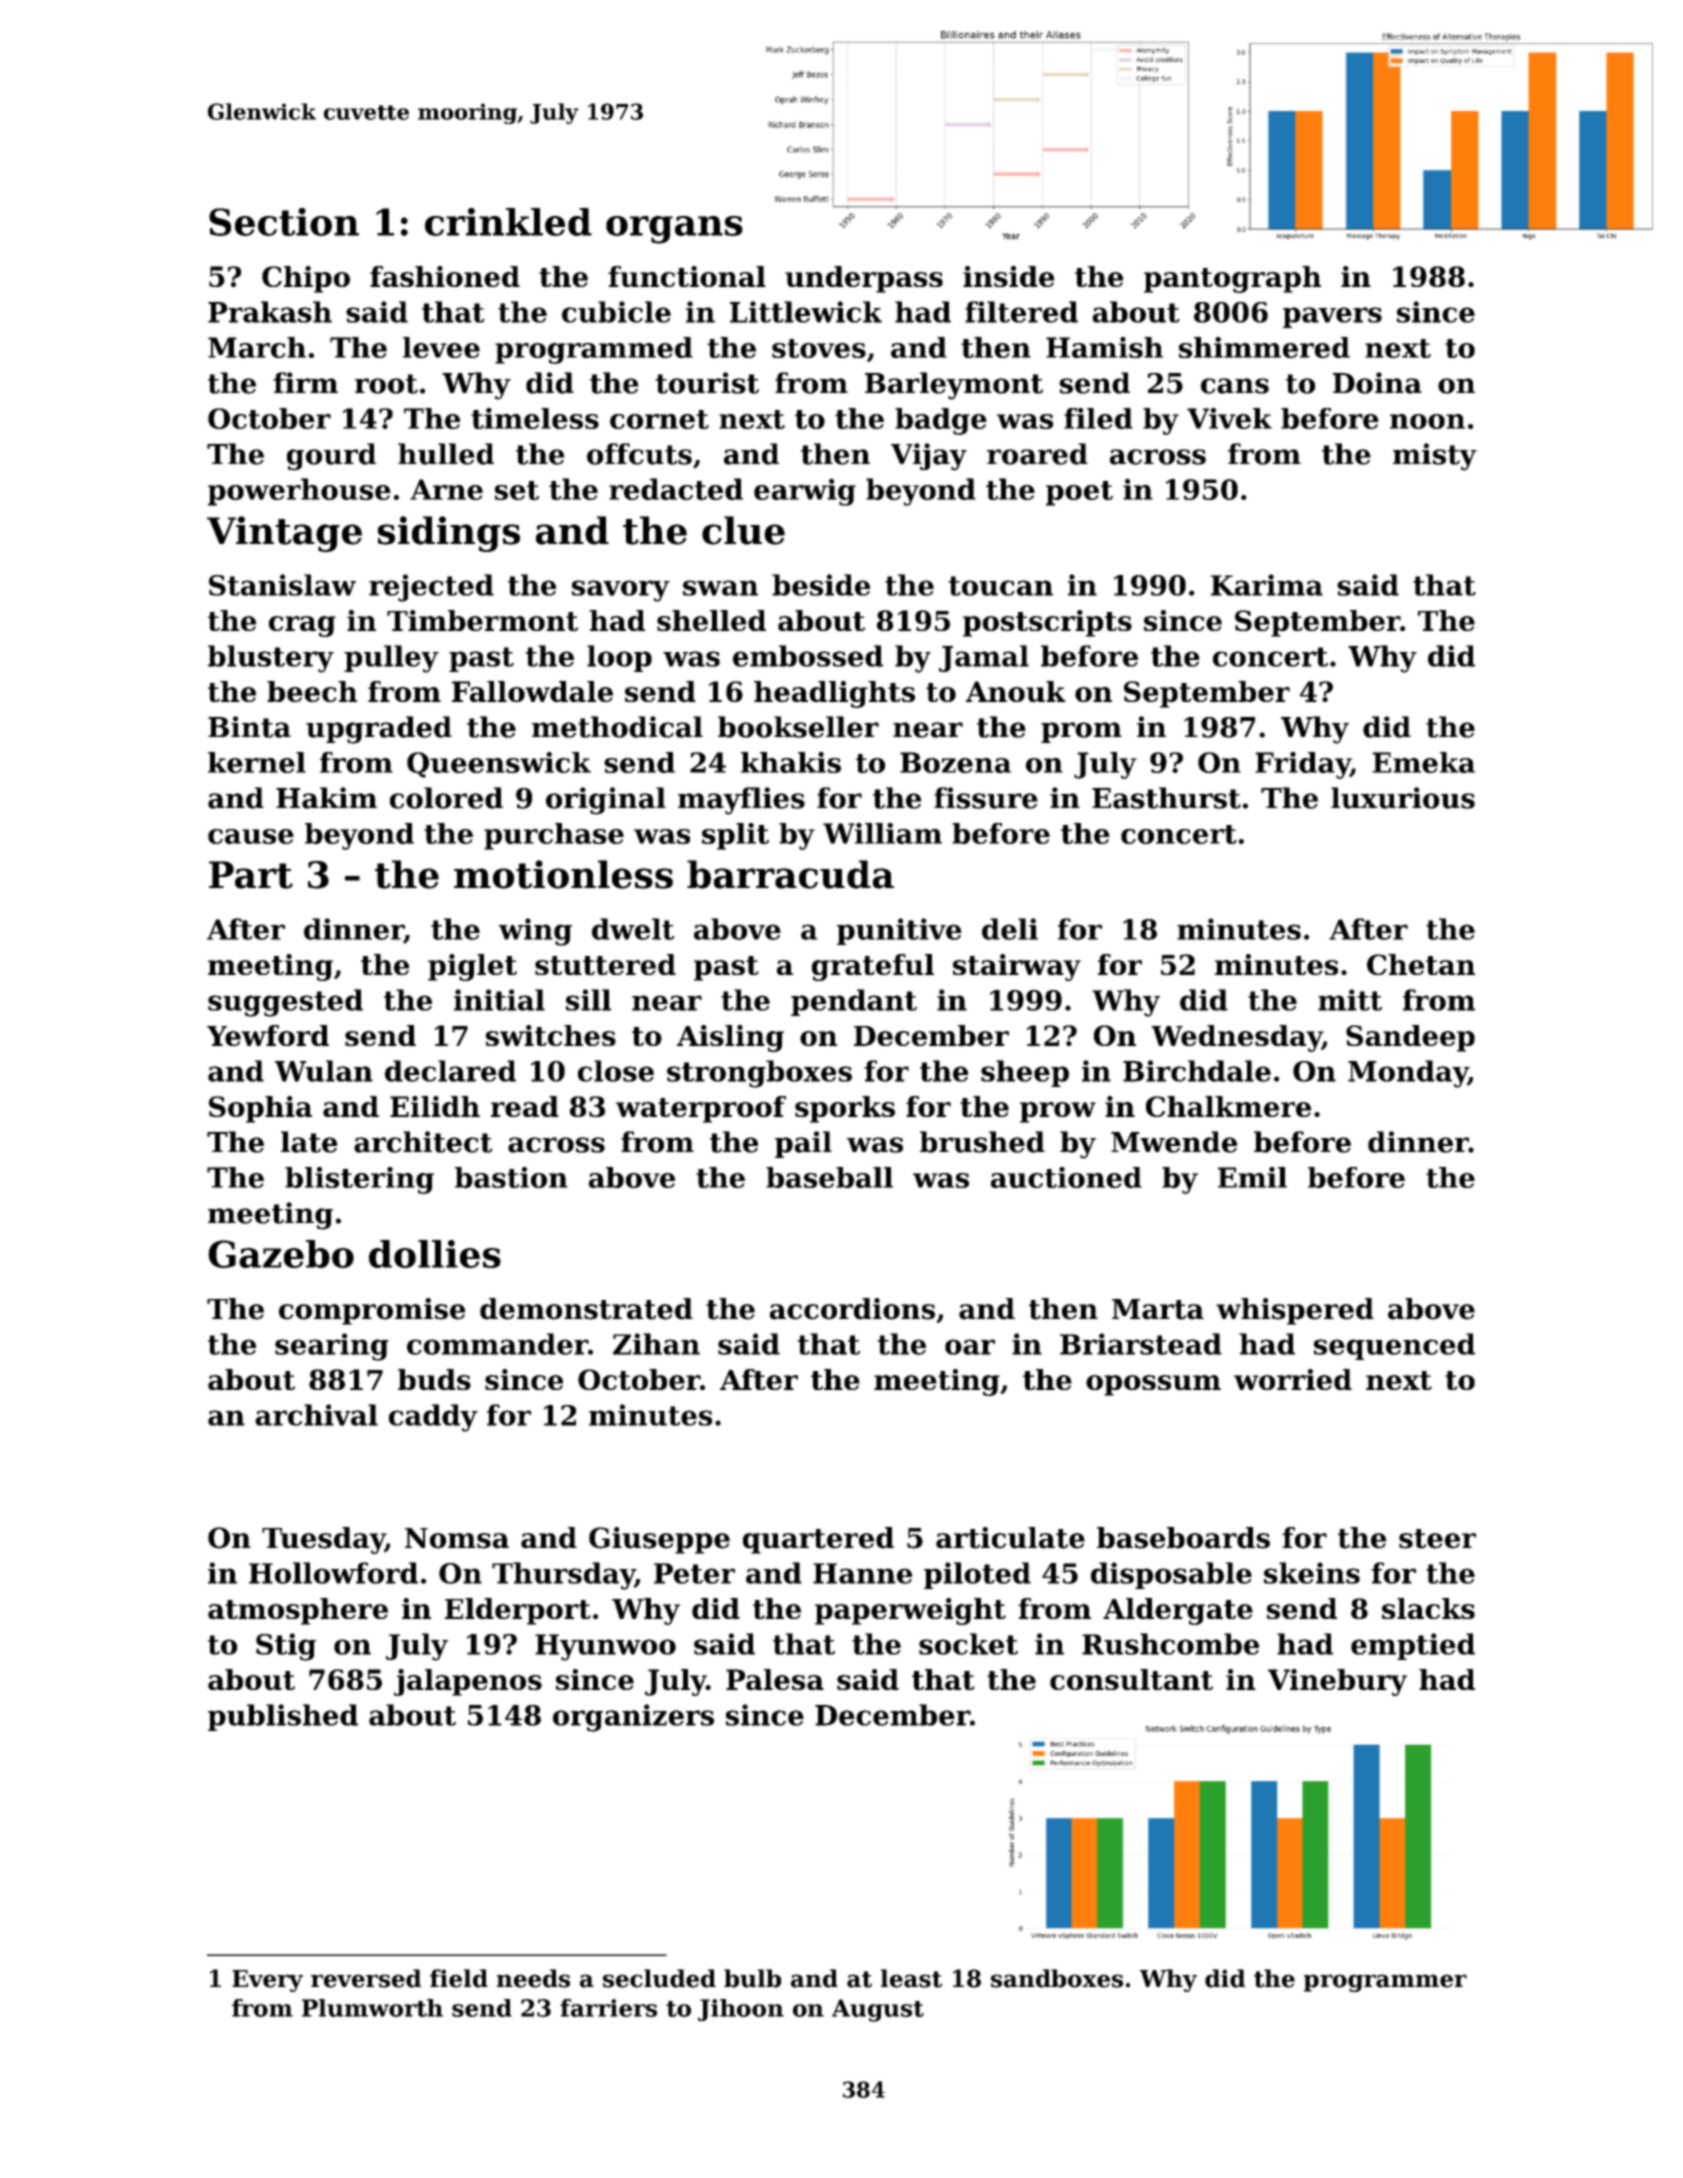 Image resolution: width=1683 pixels, height=2178 pixels. What do you see at coordinates (316, 1415) in the image?
I see `archival` at bounding box center [316, 1415].
